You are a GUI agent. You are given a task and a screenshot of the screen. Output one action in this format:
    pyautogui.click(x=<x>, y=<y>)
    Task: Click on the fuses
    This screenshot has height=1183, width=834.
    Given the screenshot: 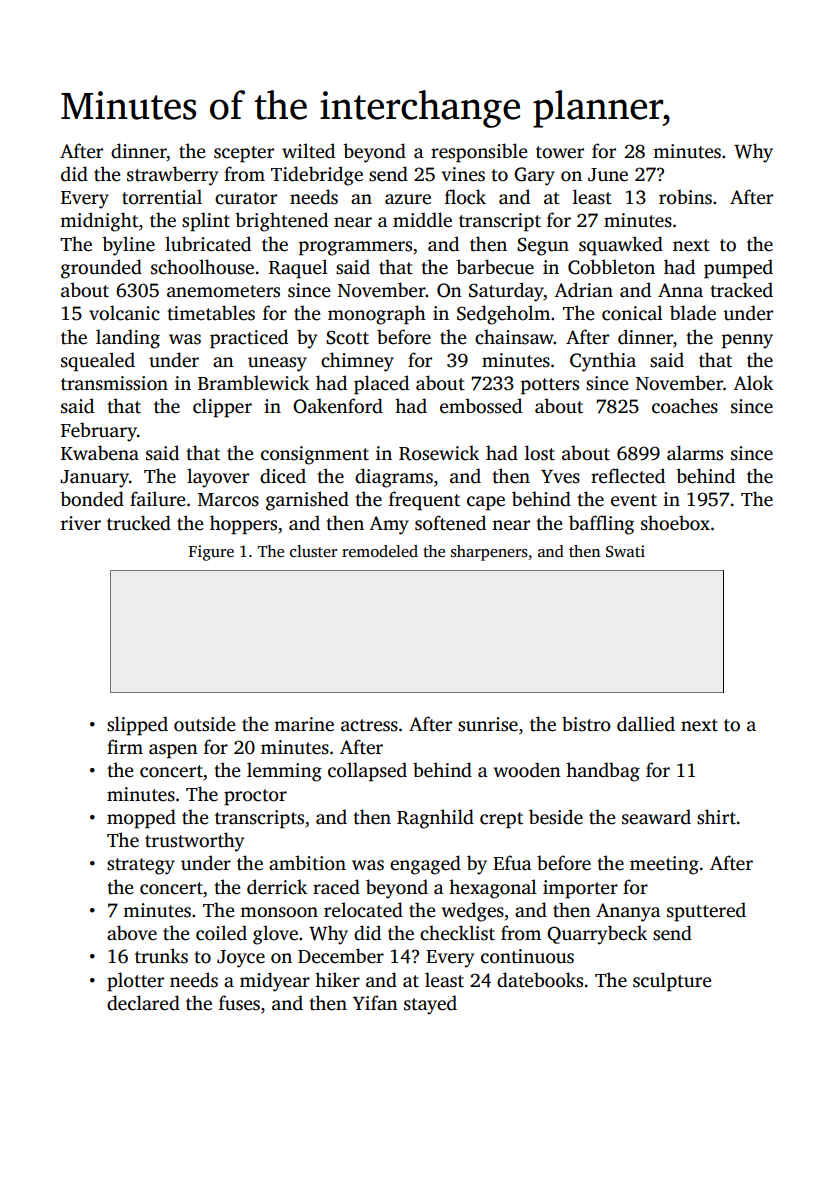 What is the action you would take?
    pyautogui.click(x=239, y=1003)
